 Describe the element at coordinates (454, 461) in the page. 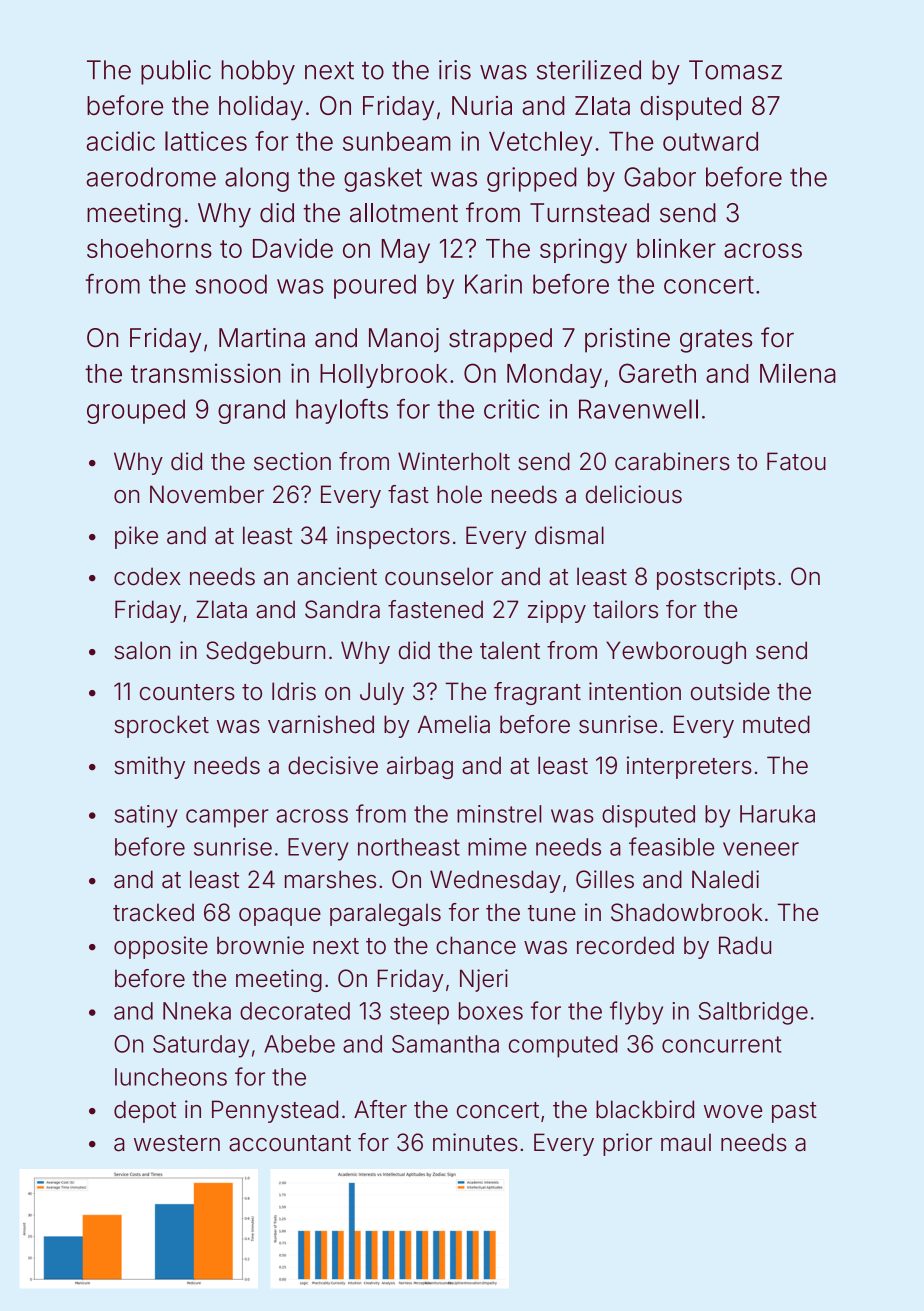

I see `Winterholt` at that location.
